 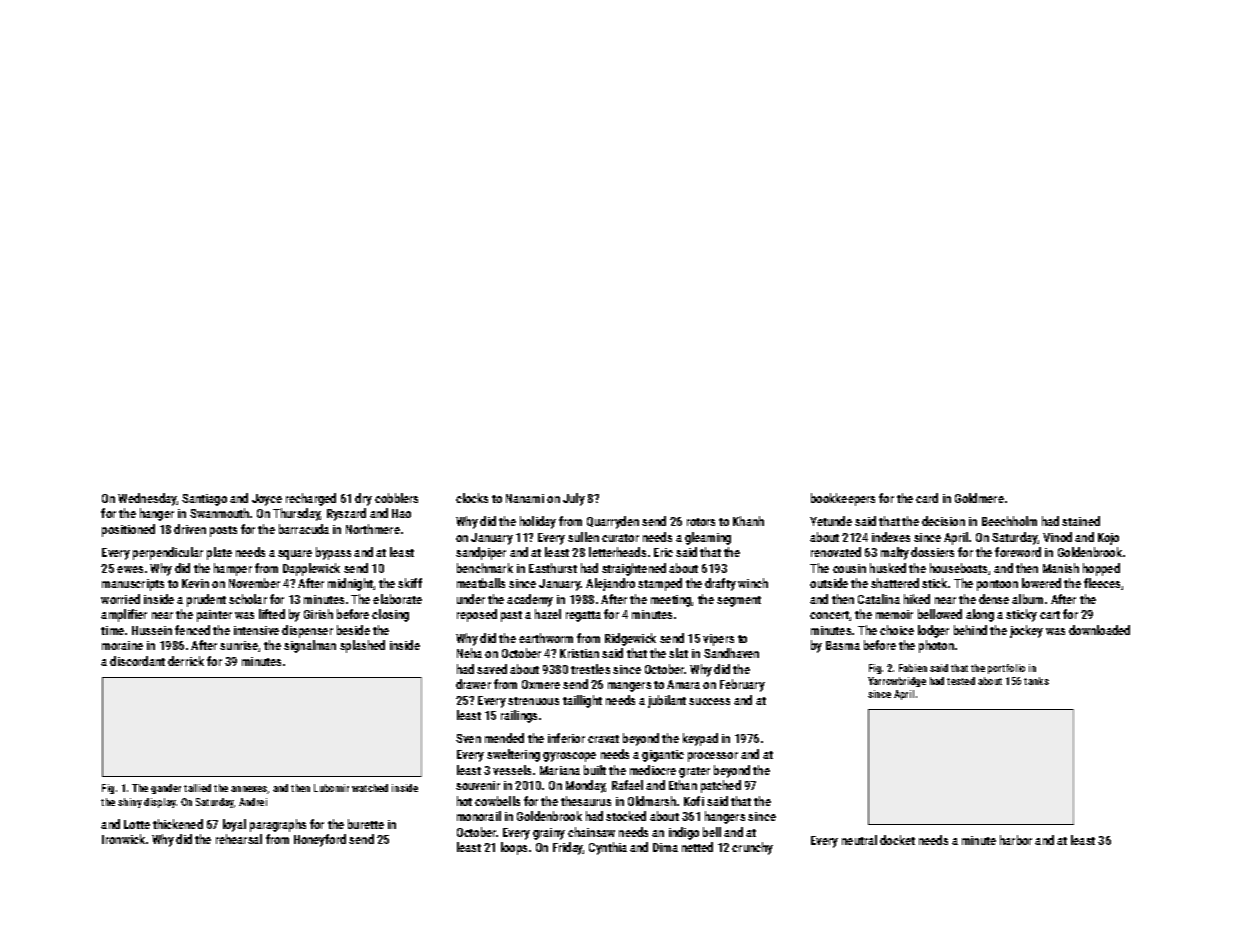 I want to click on recharged, so click(x=311, y=499).
